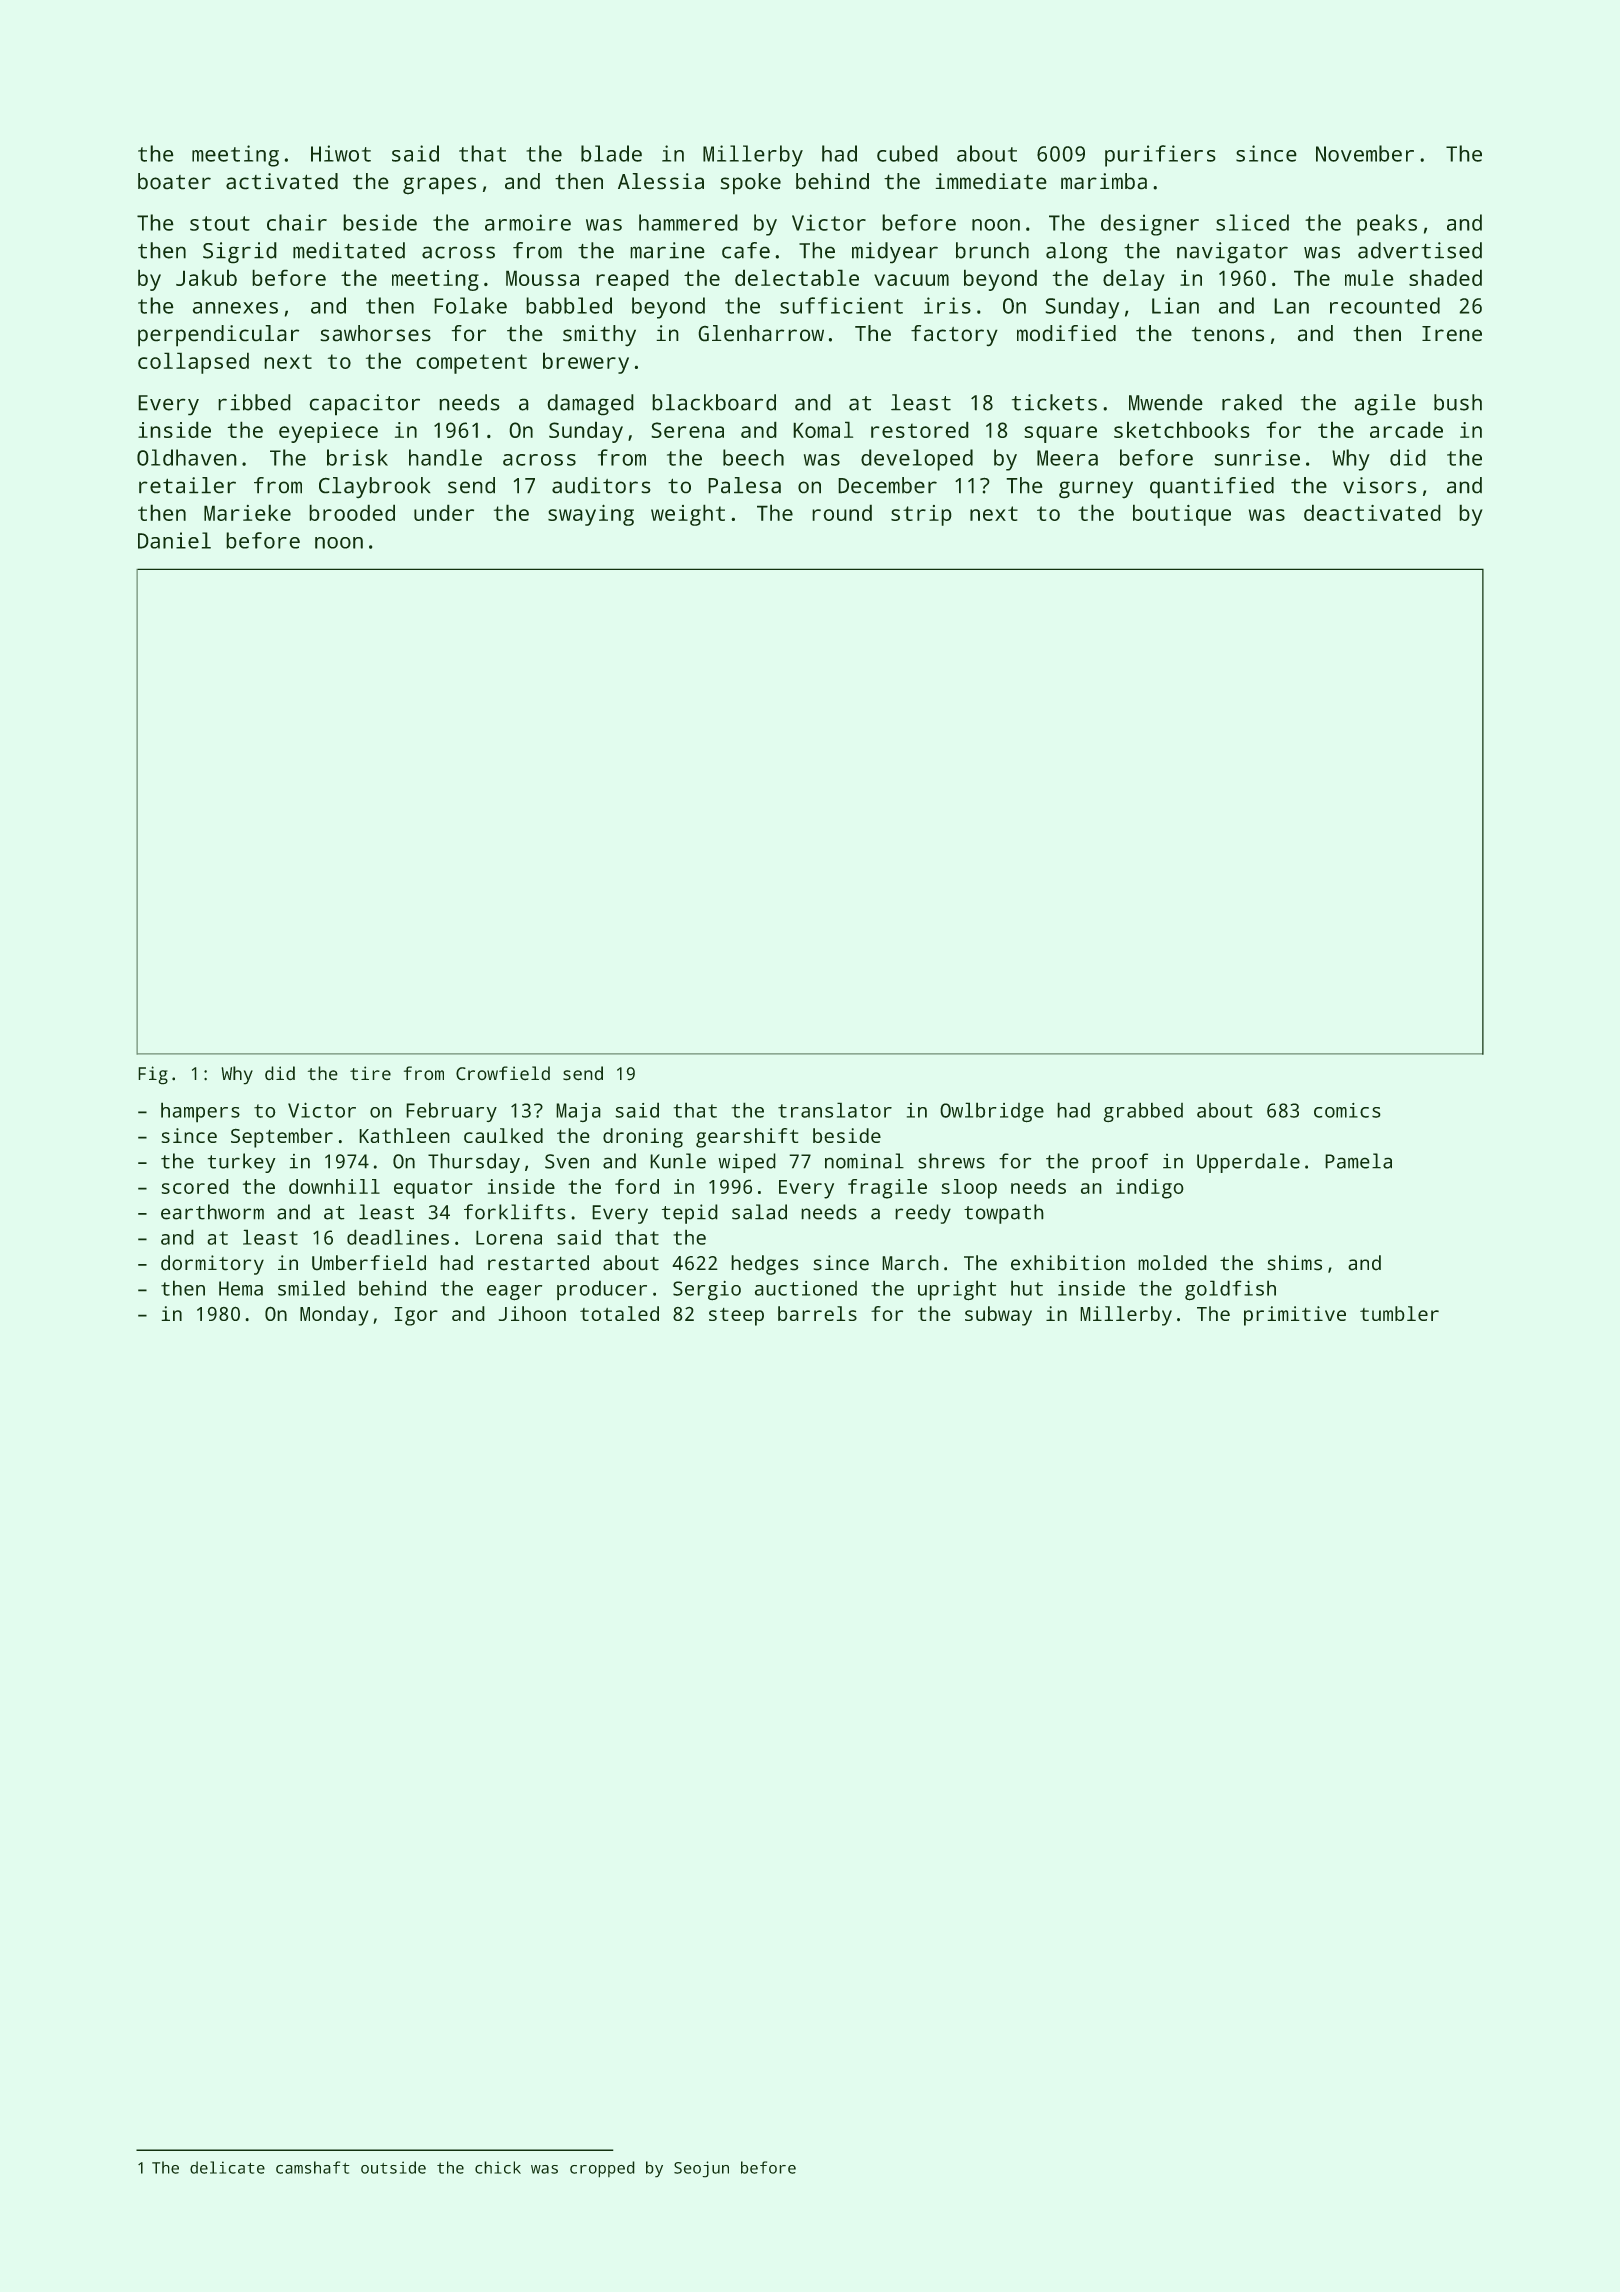  What do you see at coordinates (174, 540) in the screenshot?
I see `Daniel` at bounding box center [174, 540].
